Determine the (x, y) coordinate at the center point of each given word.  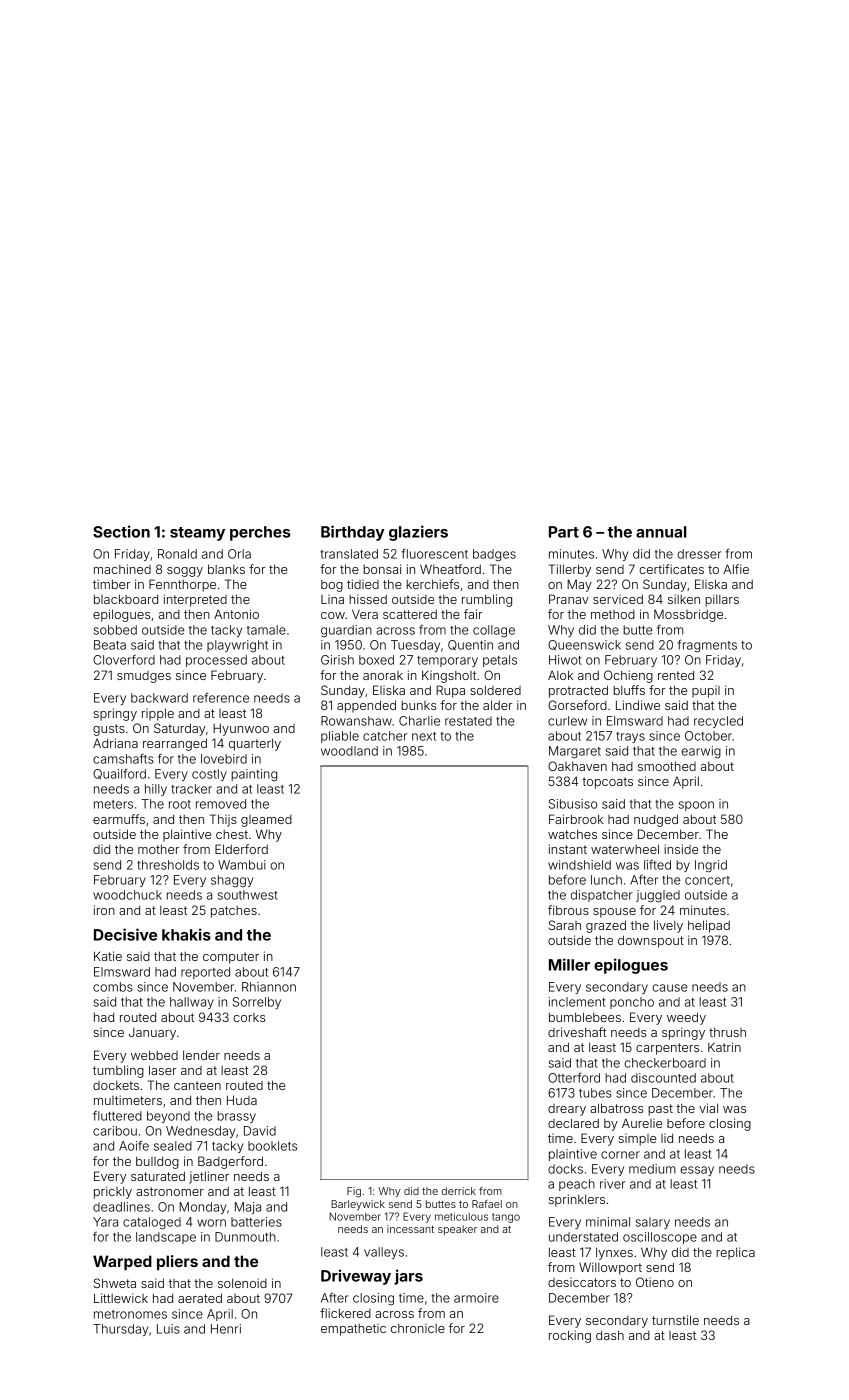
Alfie (736, 569)
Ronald (177, 554)
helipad (709, 926)
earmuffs (119, 819)
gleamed (266, 821)
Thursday (120, 1330)
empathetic (353, 1330)
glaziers (418, 533)
